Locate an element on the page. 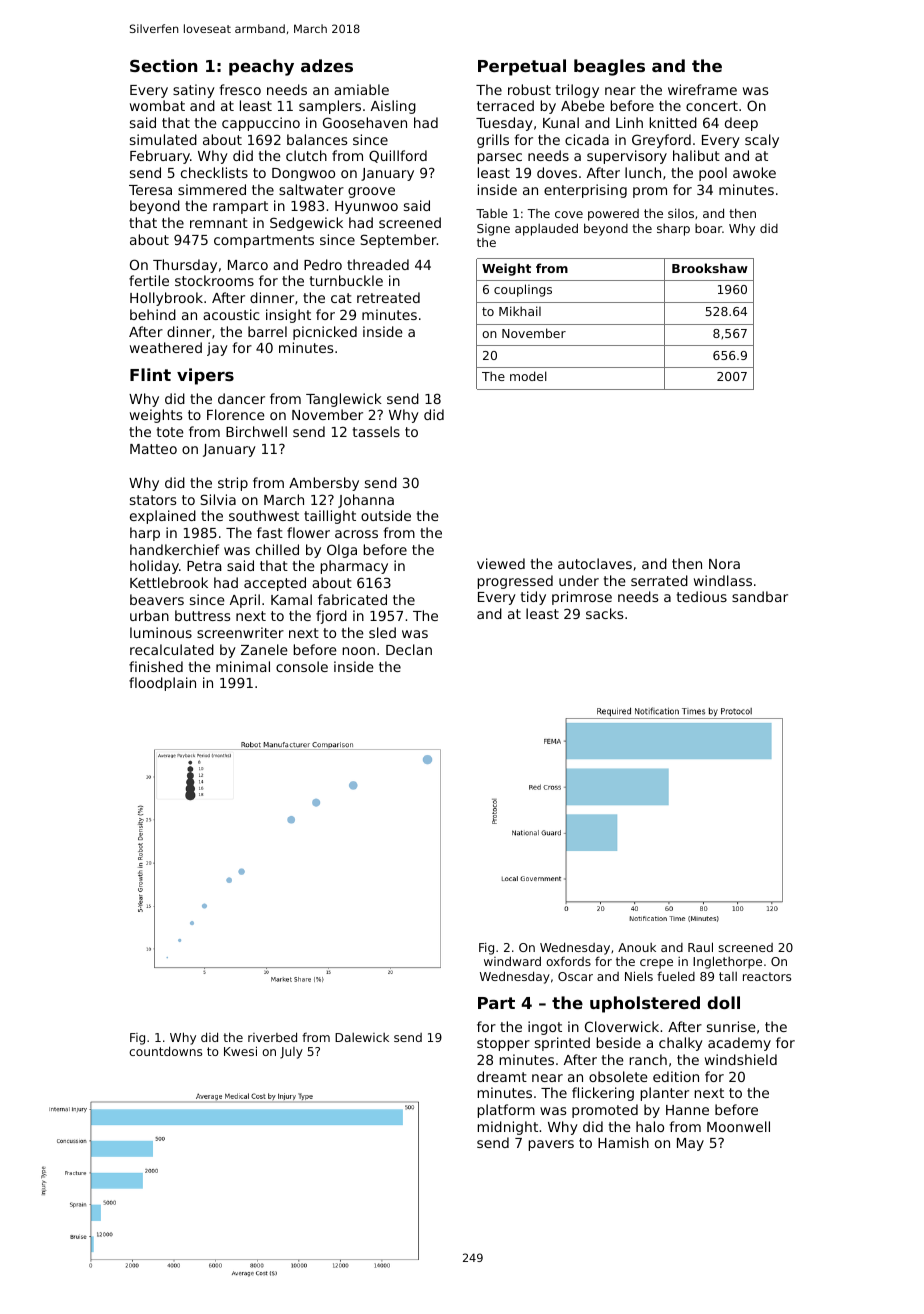  Mikhail is located at coordinates (520, 311).
